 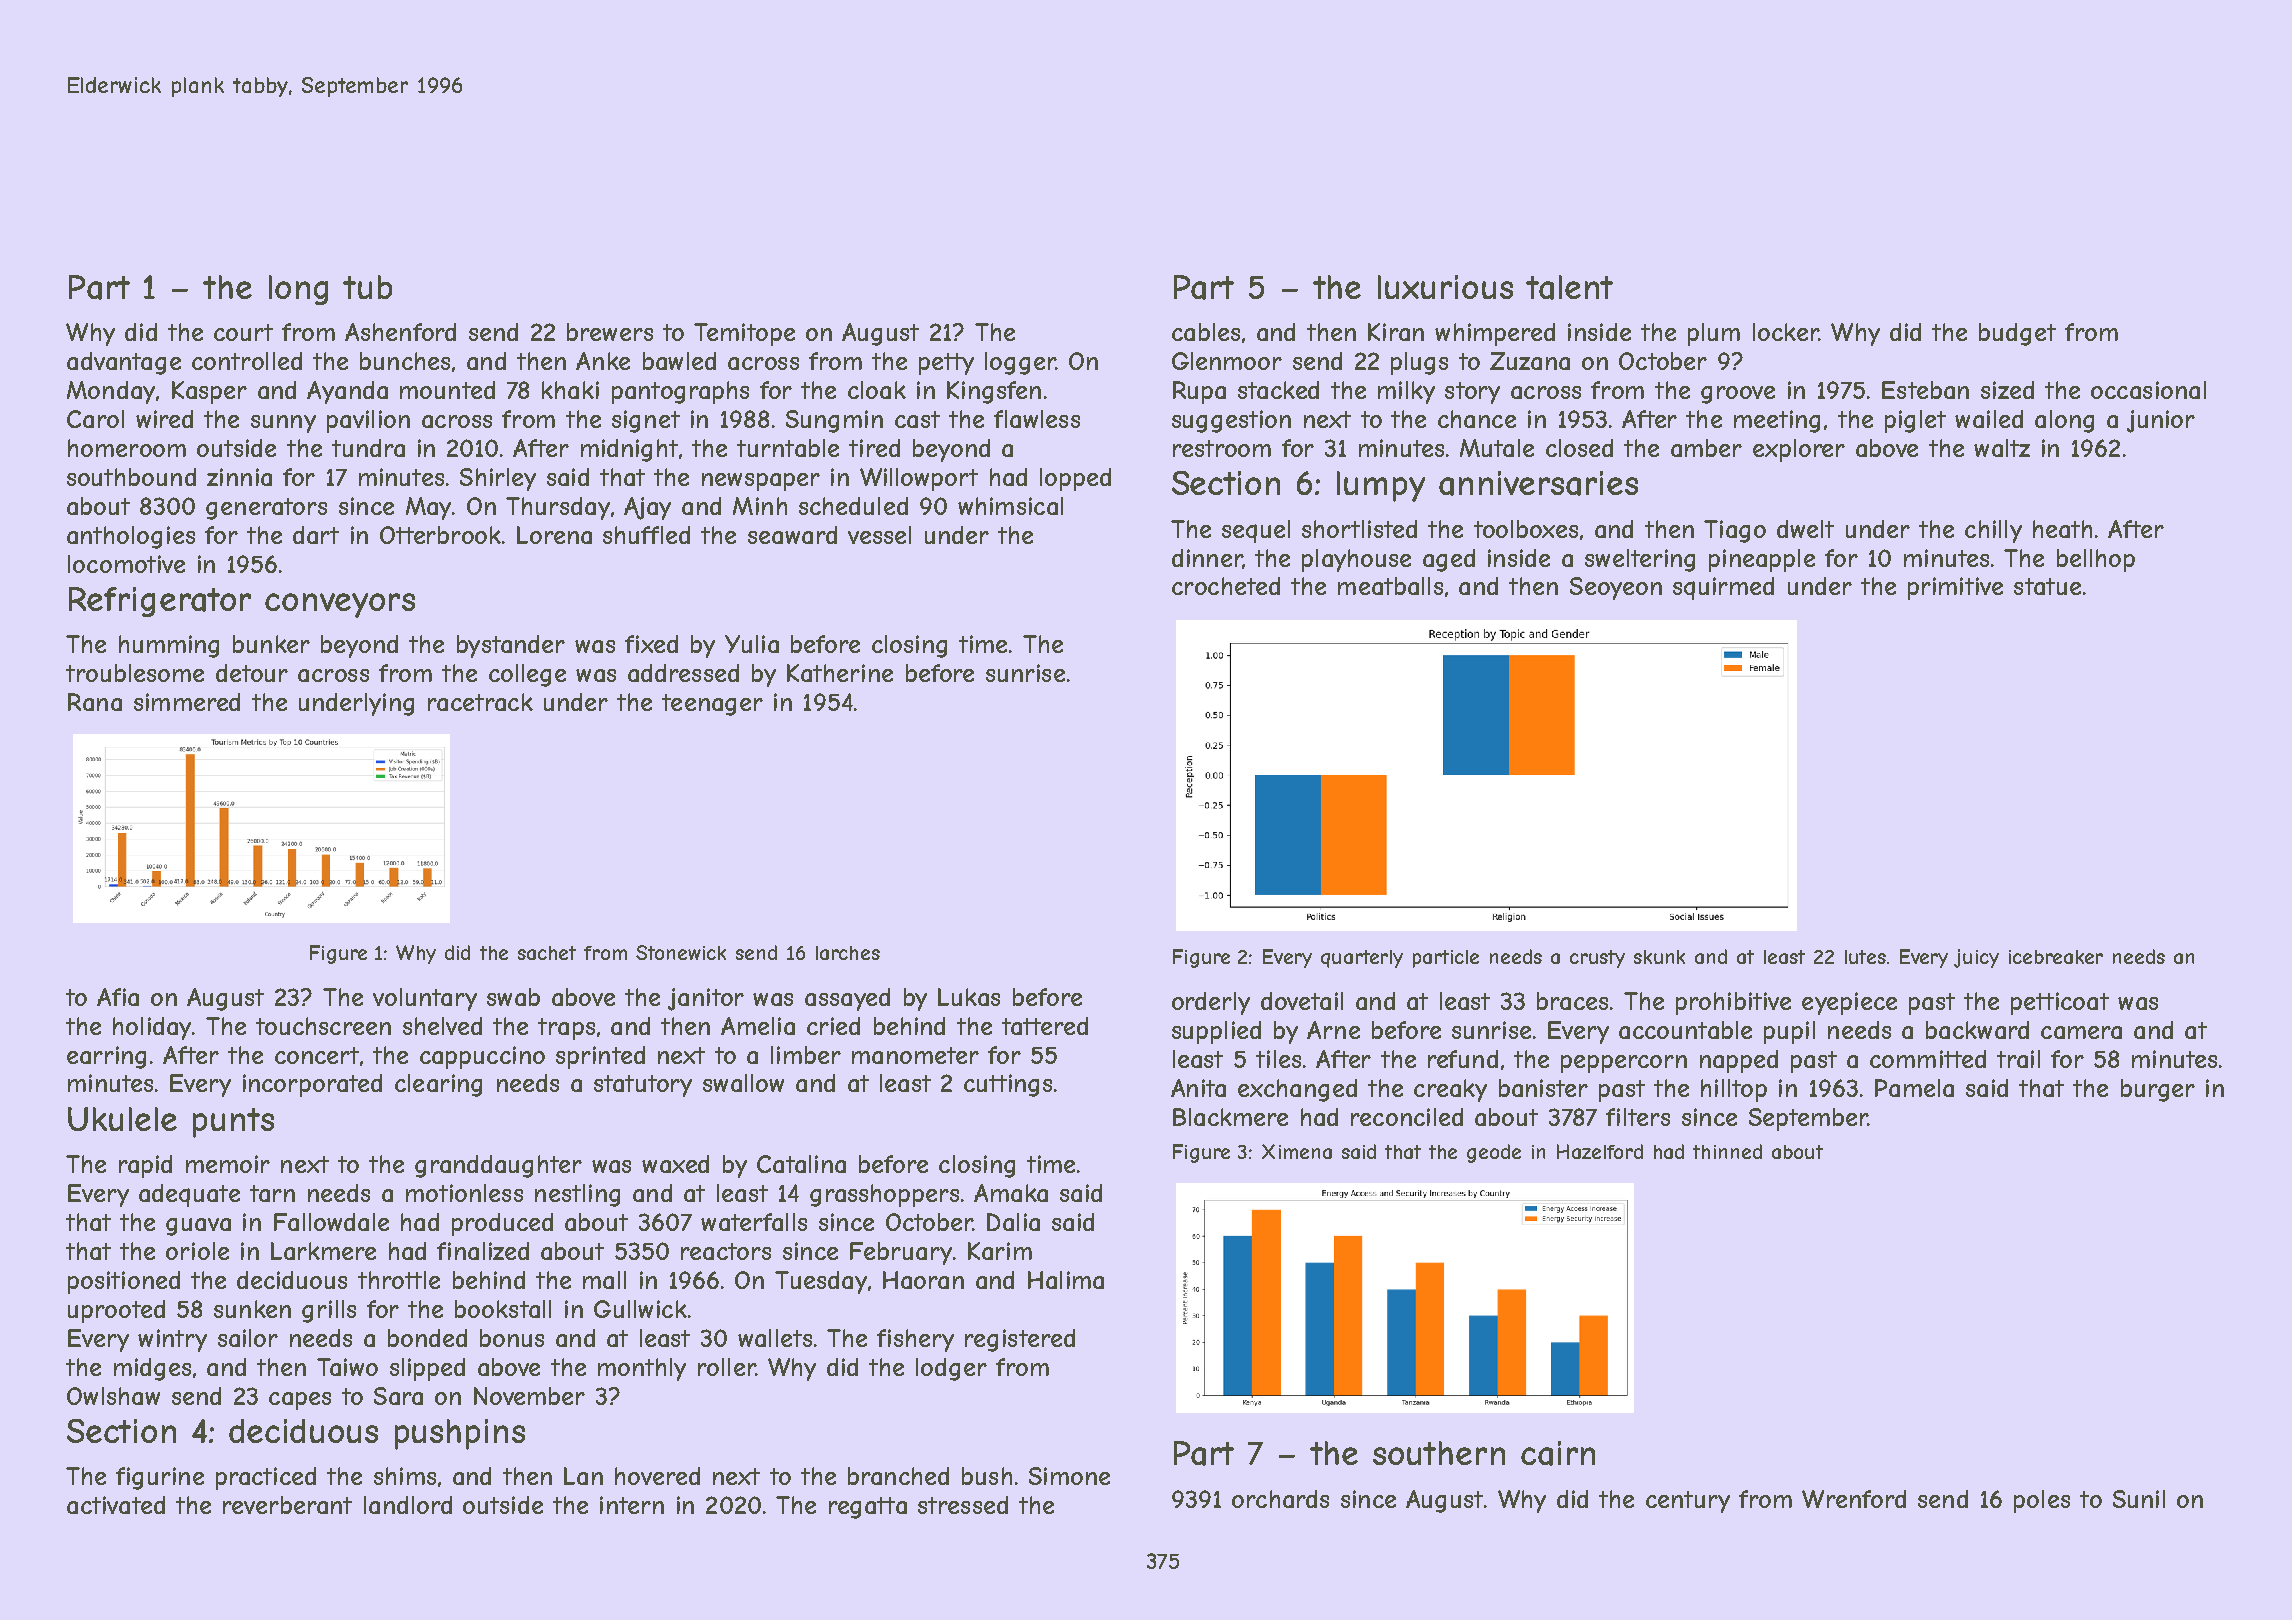 What do you see at coordinates (1396, 332) in the screenshot?
I see `Kiran` at bounding box center [1396, 332].
